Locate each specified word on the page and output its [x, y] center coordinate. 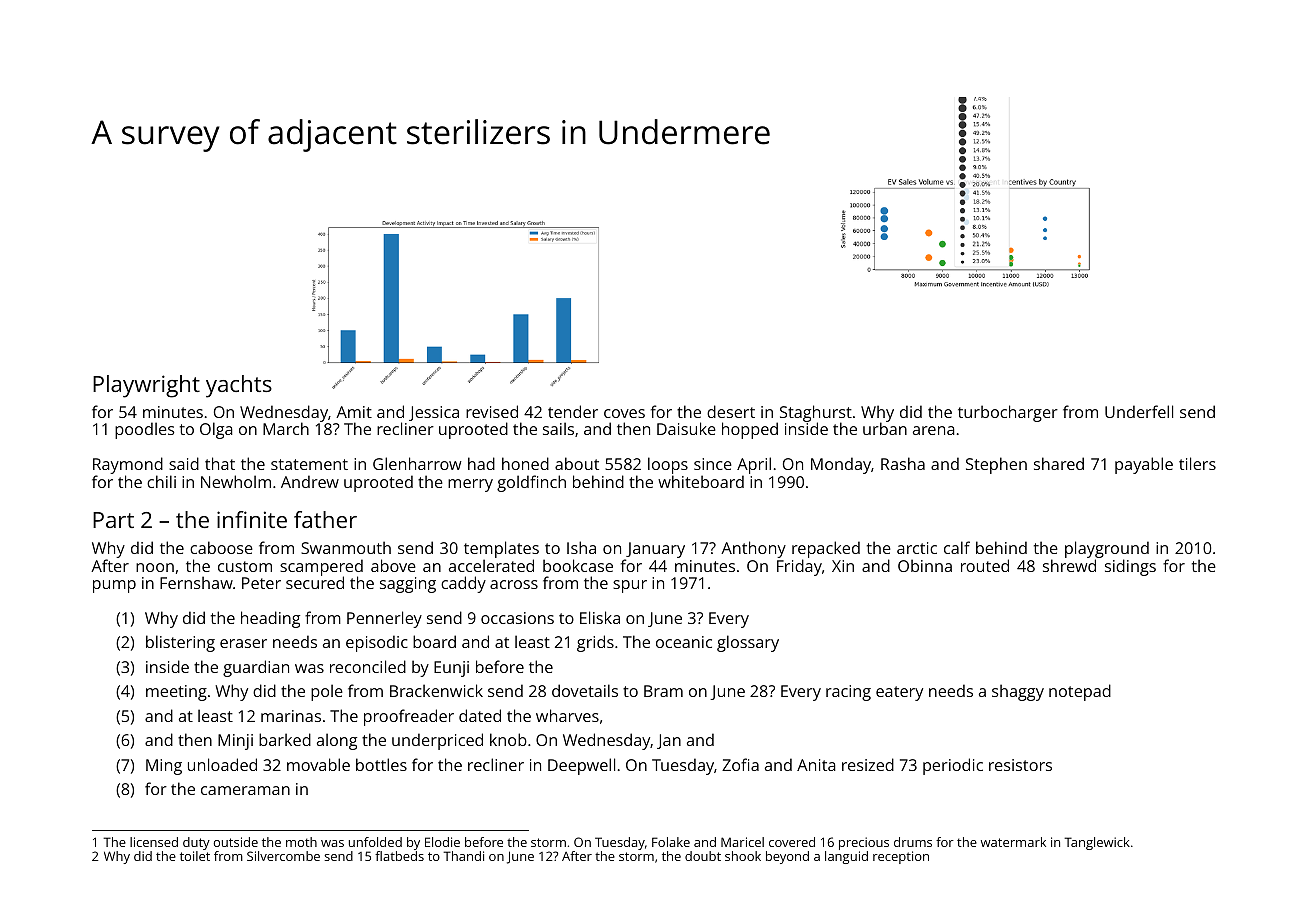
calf [957, 547]
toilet [195, 856]
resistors [1020, 765]
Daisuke [686, 428]
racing [848, 693]
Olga [216, 430]
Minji [235, 742]
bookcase [578, 565]
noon [155, 567]
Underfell [1139, 411]
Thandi [463, 856]
